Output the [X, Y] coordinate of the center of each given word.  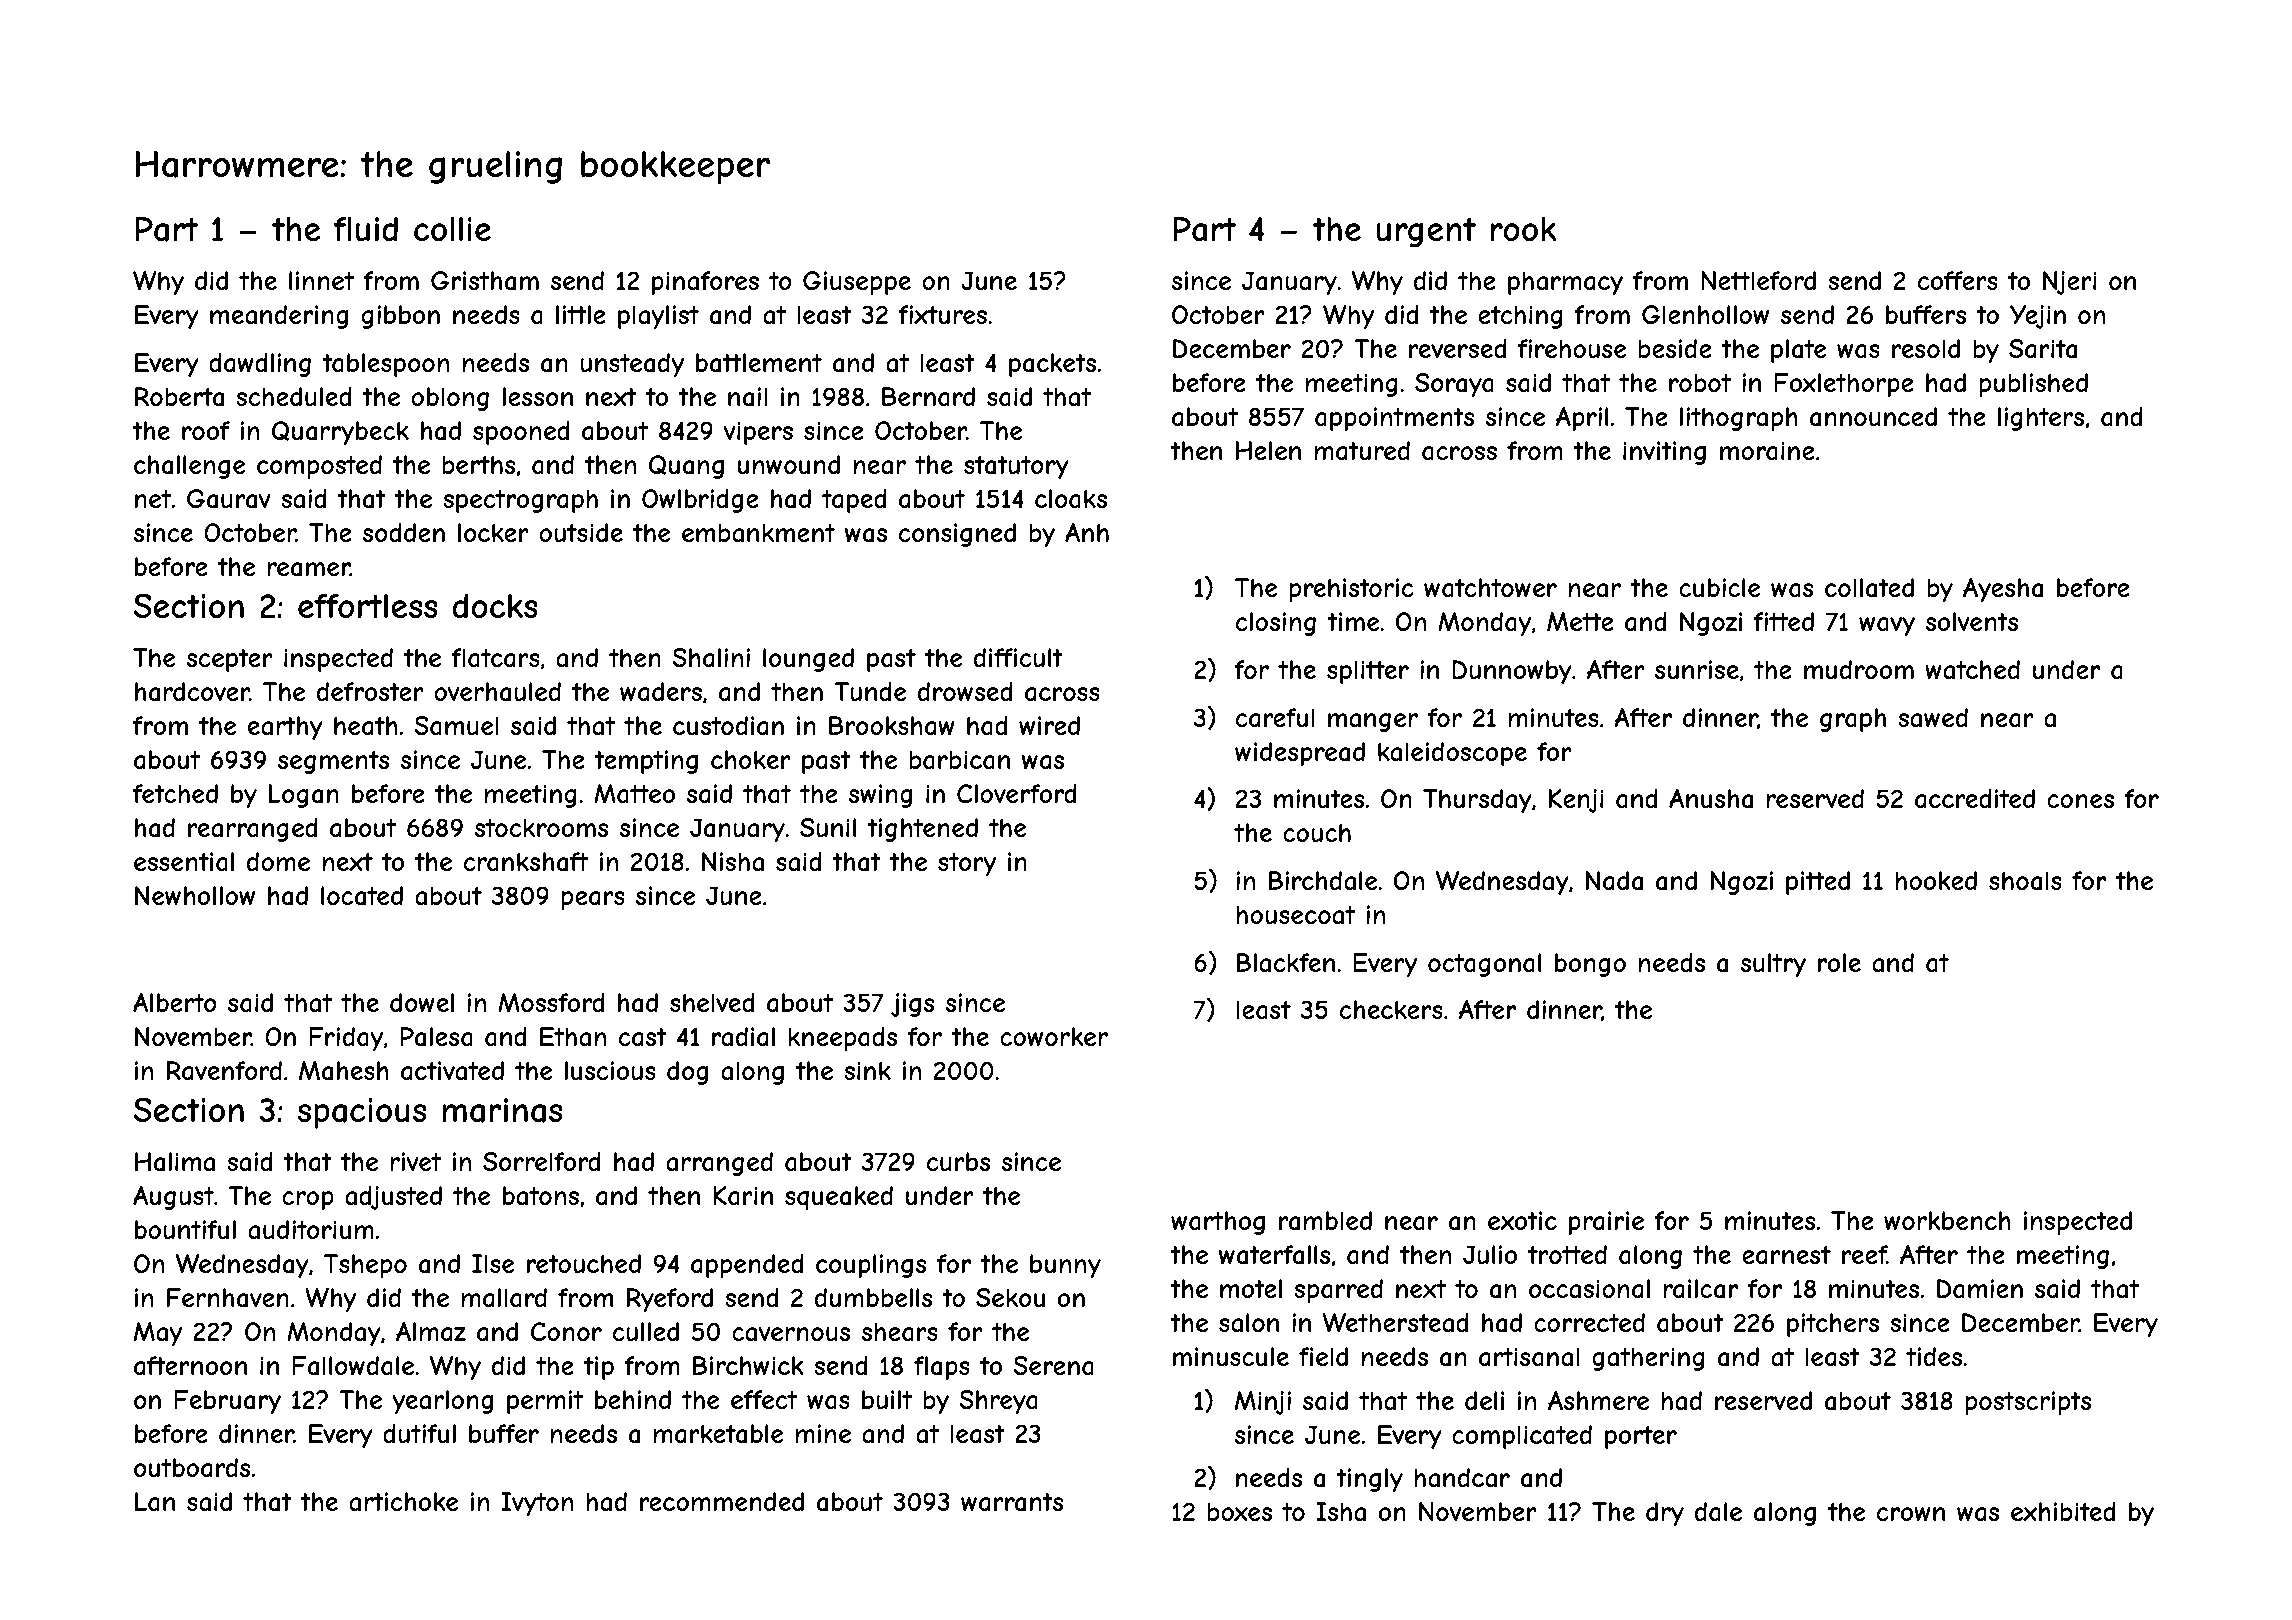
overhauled [497, 692]
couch [1317, 832]
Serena [1053, 1366]
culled [646, 1331]
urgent [1426, 232]
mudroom [1859, 669]
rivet [415, 1161]
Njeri [2070, 283]
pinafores [705, 283]
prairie [1606, 1223]
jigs [912, 1005]
